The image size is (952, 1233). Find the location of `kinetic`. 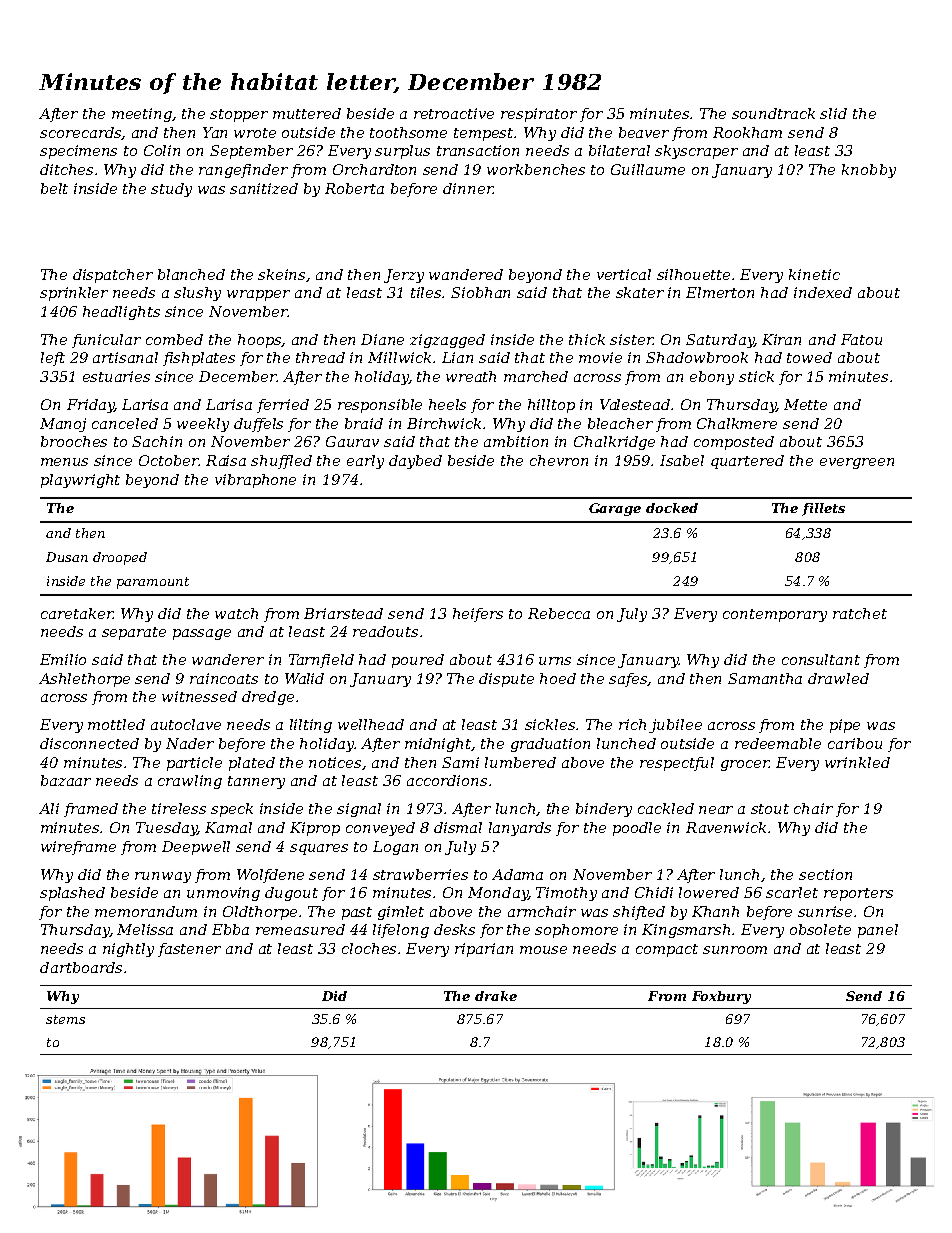

kinetic is located at coordinates (814, 274).
